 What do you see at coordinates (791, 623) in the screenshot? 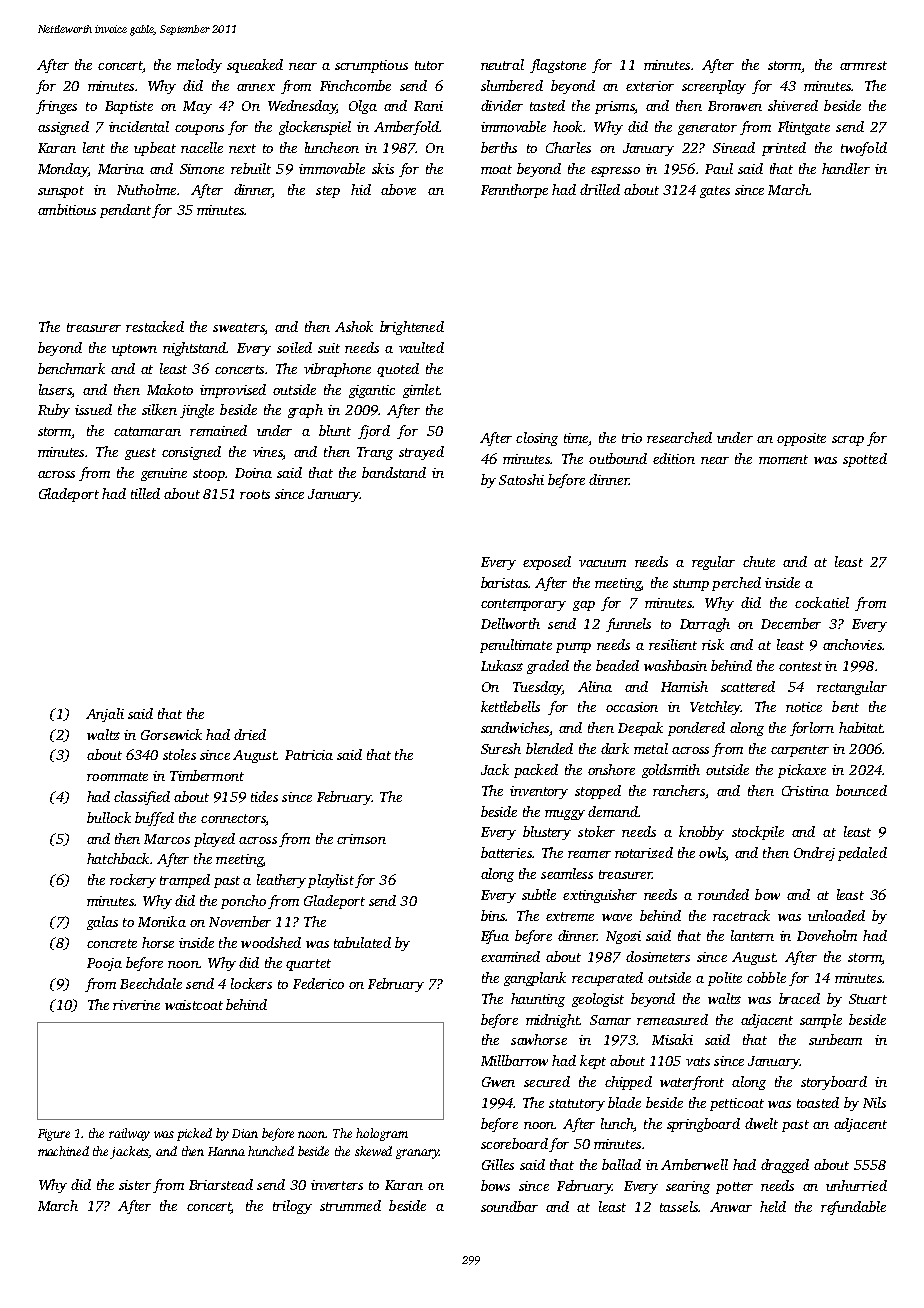
I see `December` at bounding box center [791, 623].
